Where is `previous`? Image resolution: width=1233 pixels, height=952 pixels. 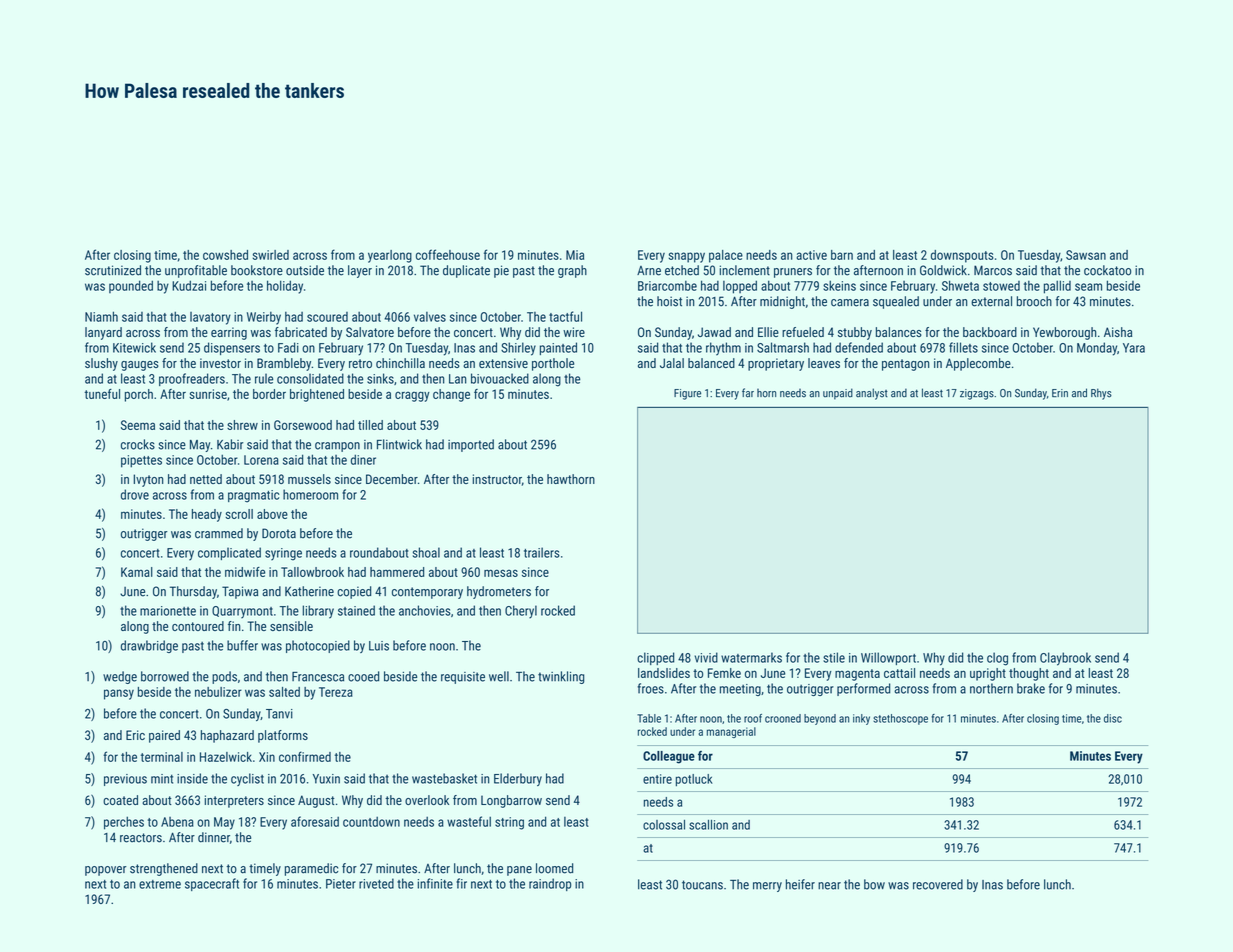
previous is located at coordinates (125, 780).
